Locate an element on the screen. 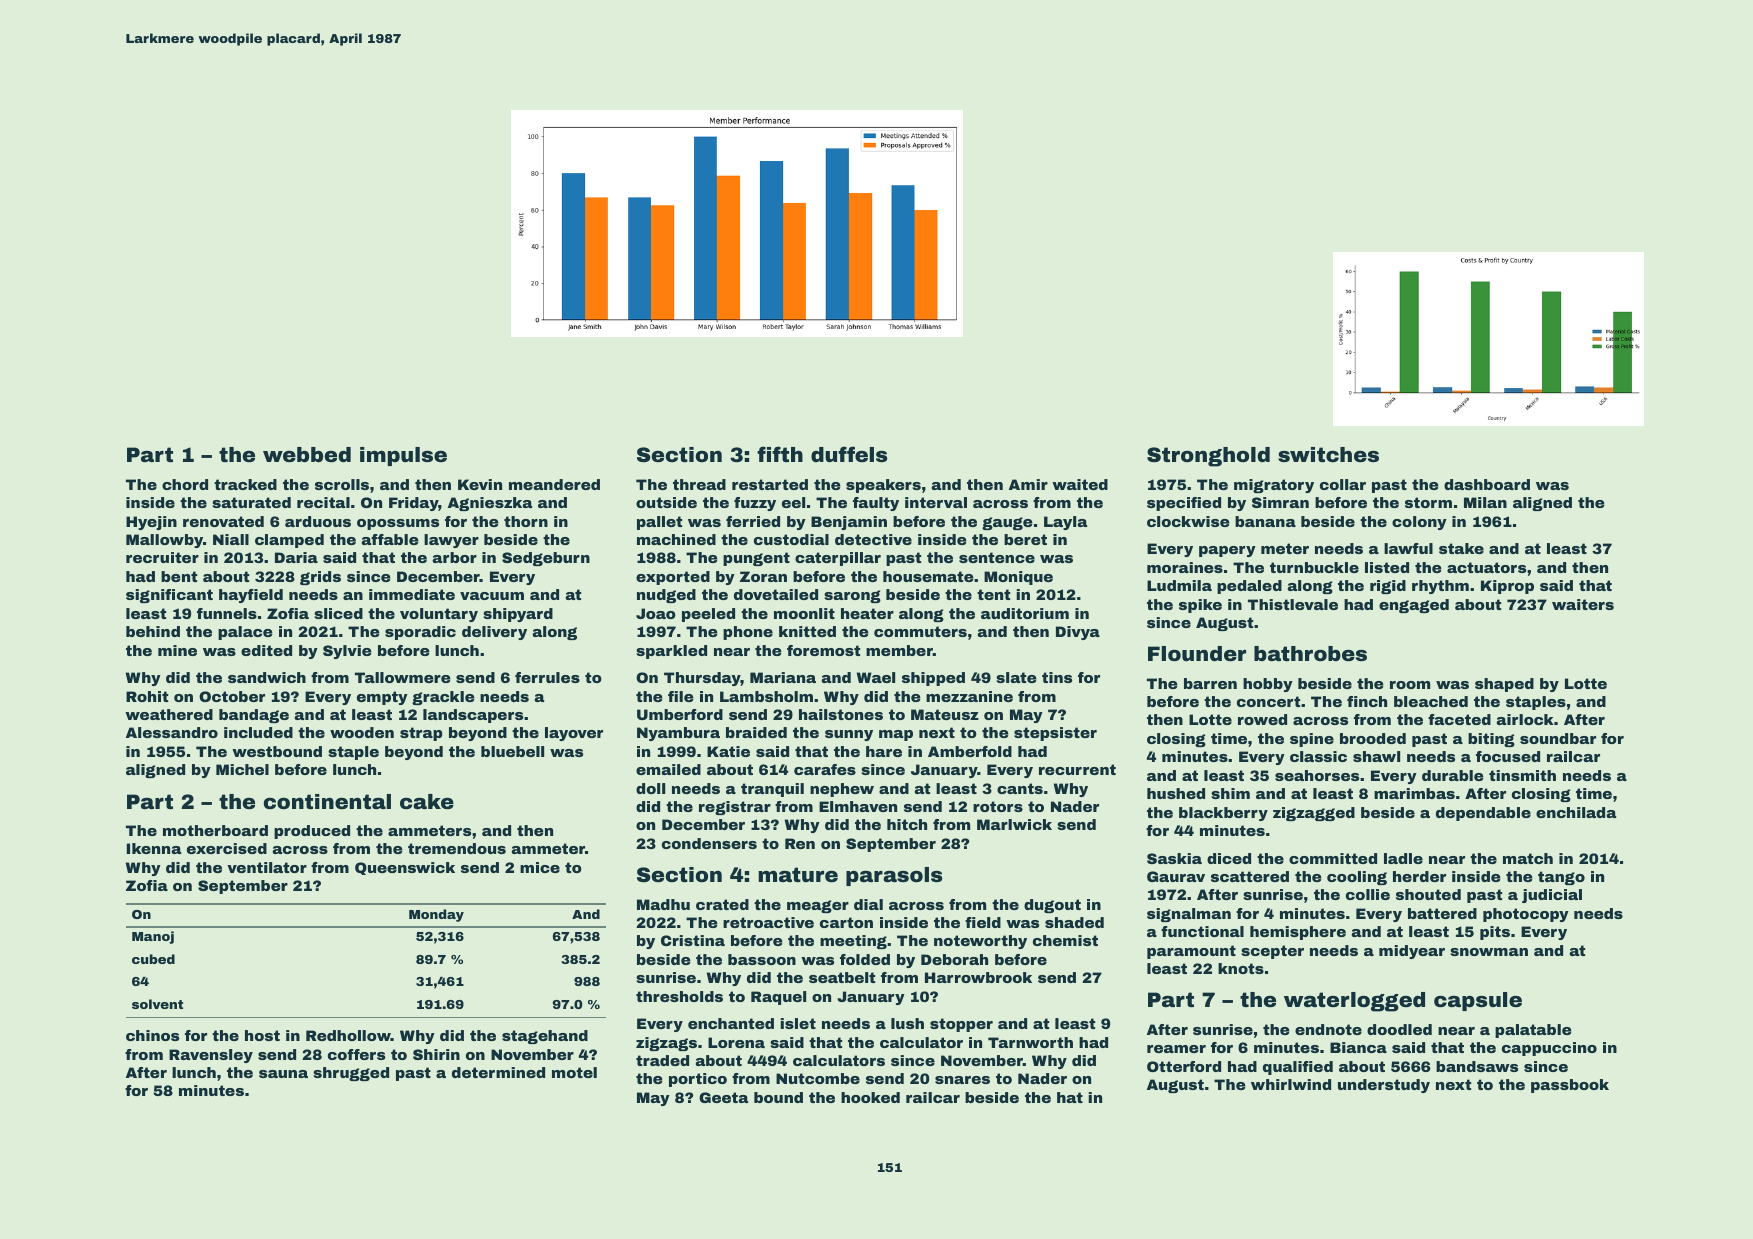 The height and width of the screenshot is (1239, 1753). noteworthy is located at coordinates (980, 942).
